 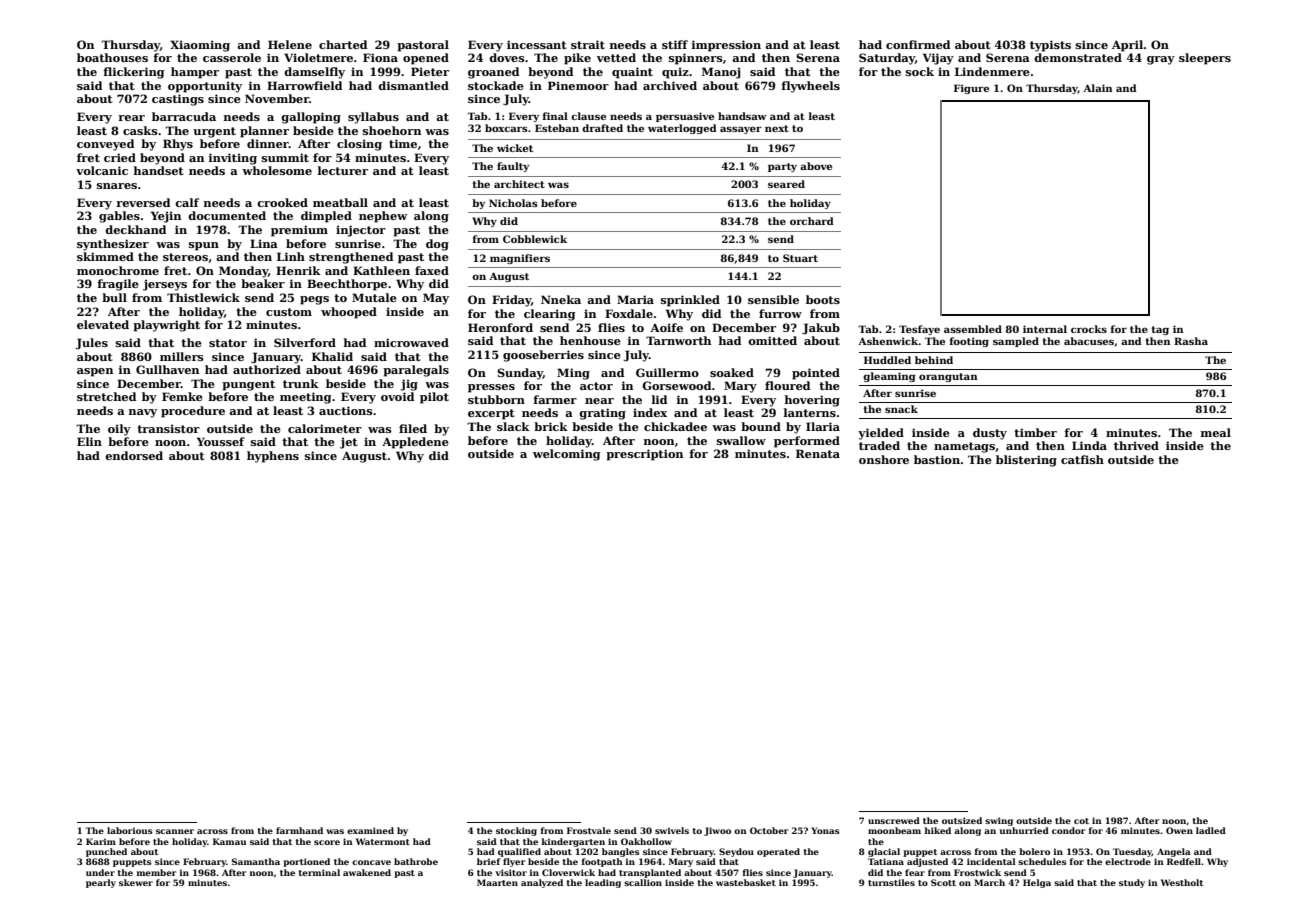 What do you see at coordinates (999, 821) in the image?
I see `swing` at bounding box center [999, 821].
